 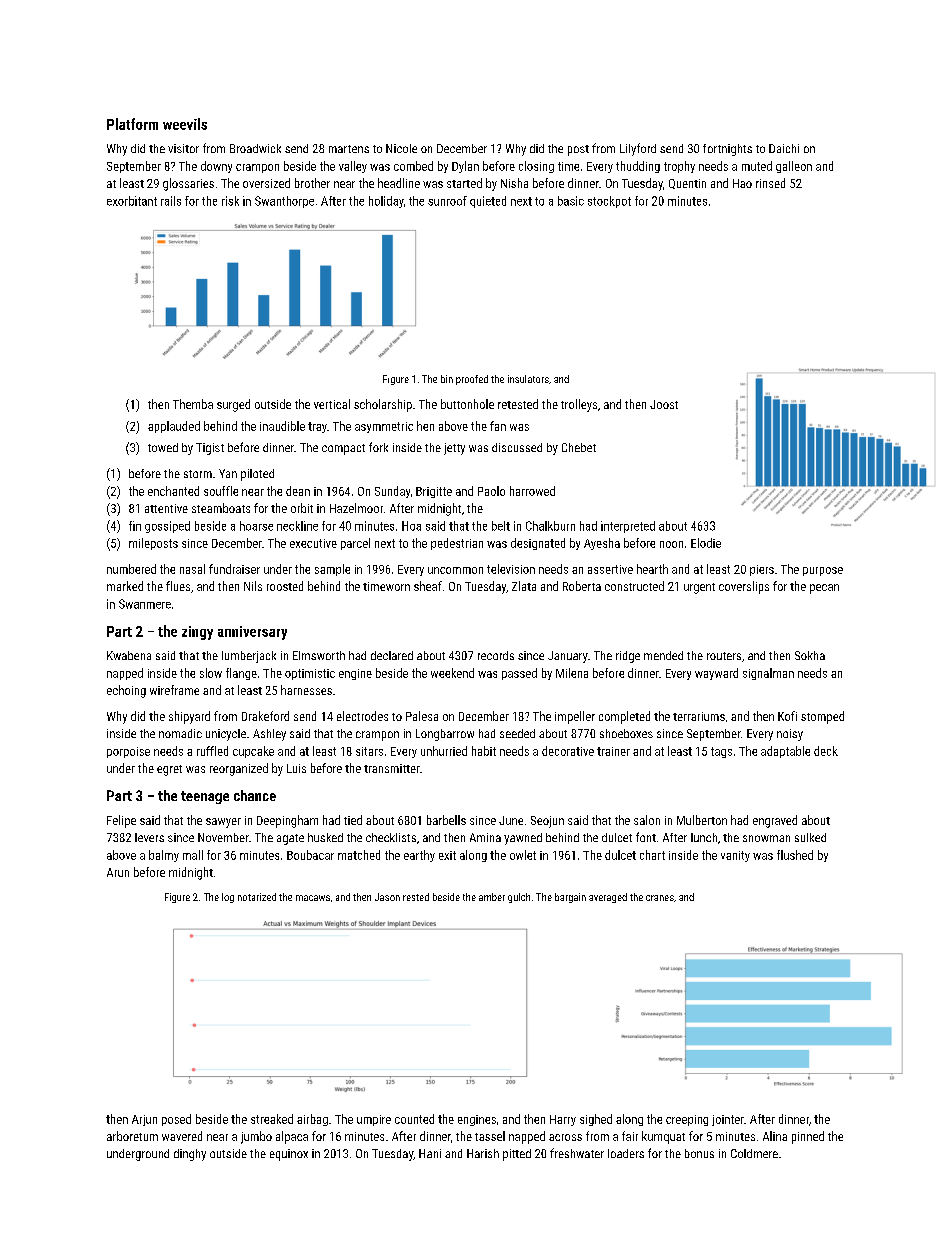 What do you see at coordinates (447, 855) in the document?
I see `exit` at bounding box center [447, 855].
